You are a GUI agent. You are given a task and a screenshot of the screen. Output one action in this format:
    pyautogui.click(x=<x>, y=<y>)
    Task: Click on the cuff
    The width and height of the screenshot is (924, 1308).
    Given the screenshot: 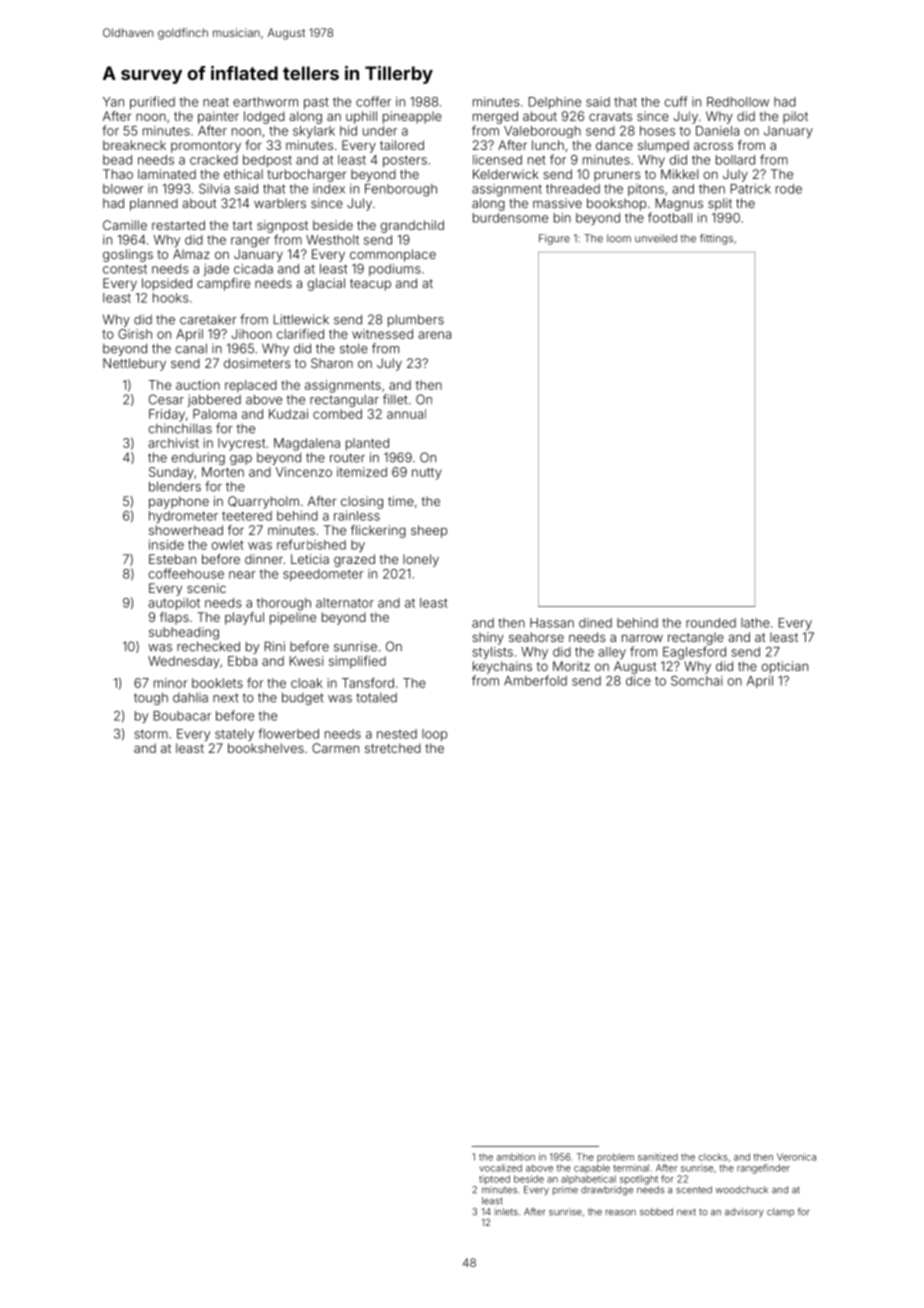 What is the action you would take?
    pyautogui.click(x=676, y=101)
